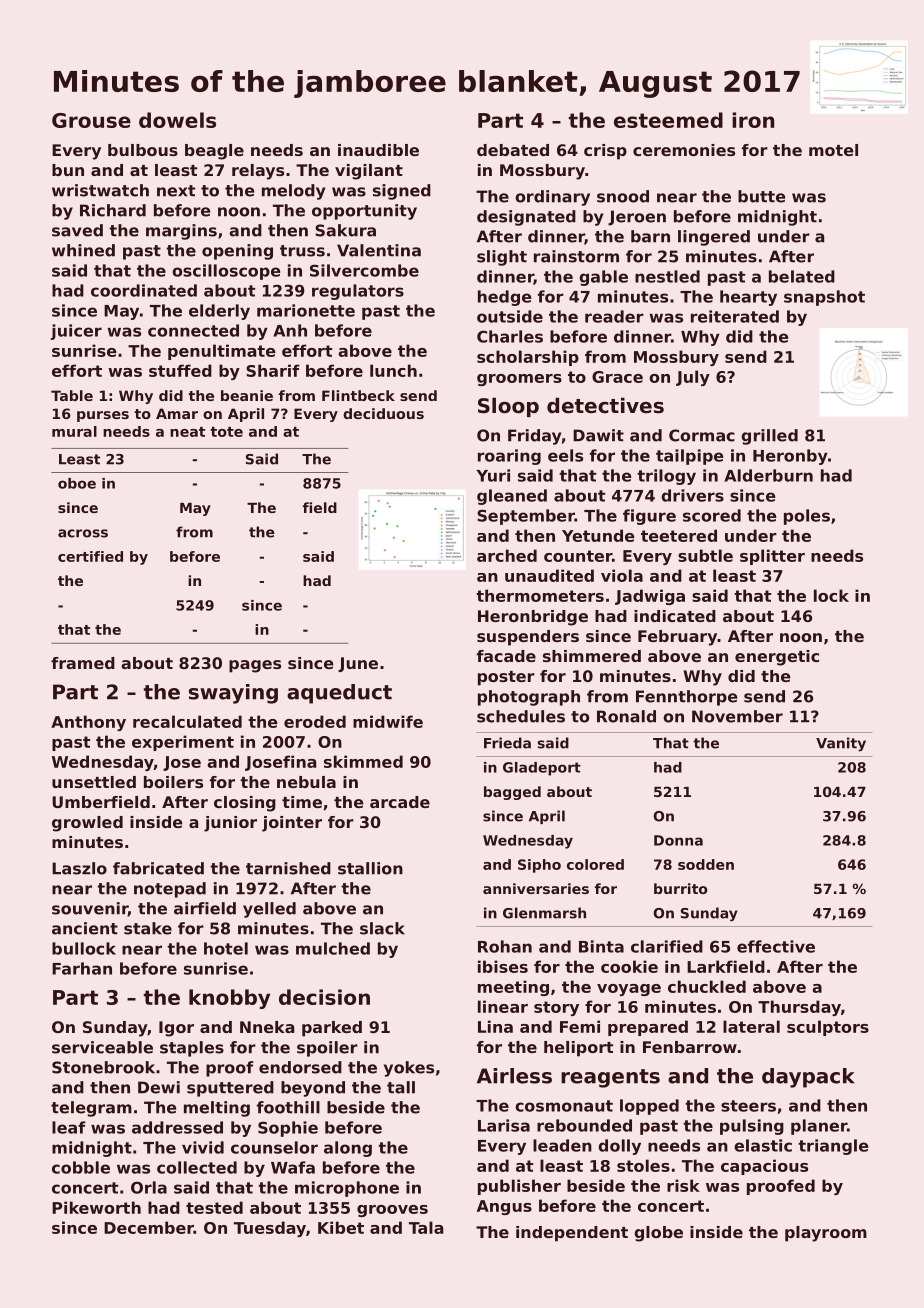  Describe the element at coordinates (103, 416) in the document. I see `purses` at that location.
